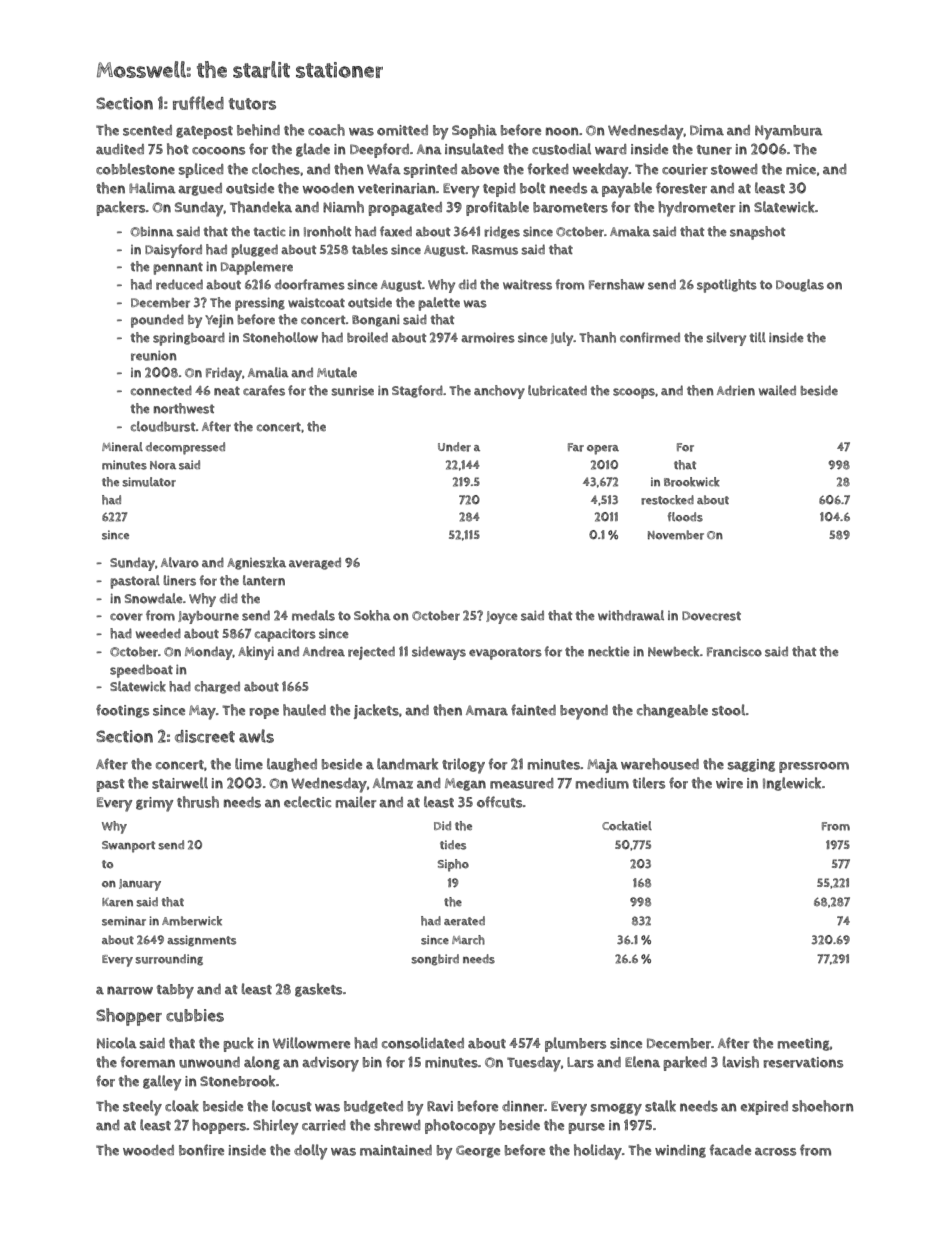  Describe the element at coordinates (249, 764) in the document. I see `lime` at that location.
